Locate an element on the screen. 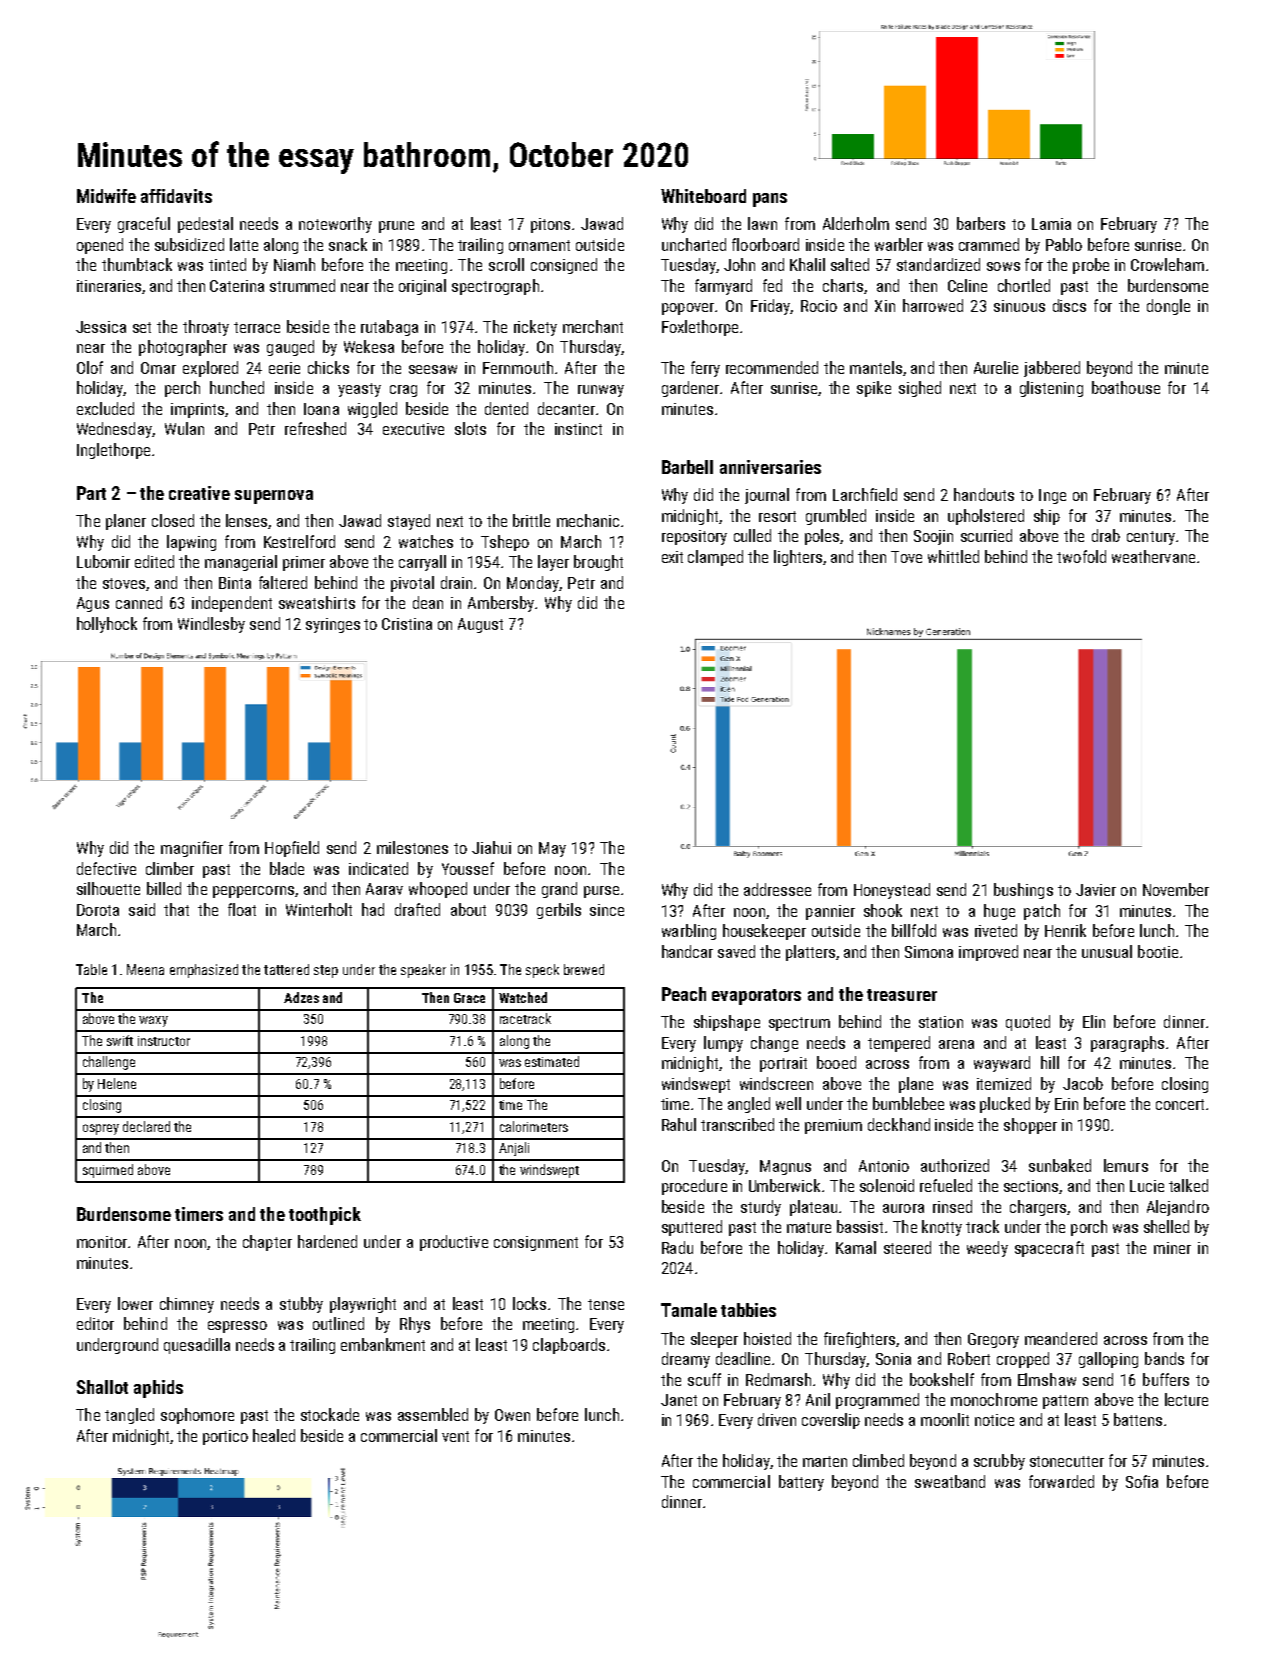  Tamale is located at coordinates (689, 1310).
